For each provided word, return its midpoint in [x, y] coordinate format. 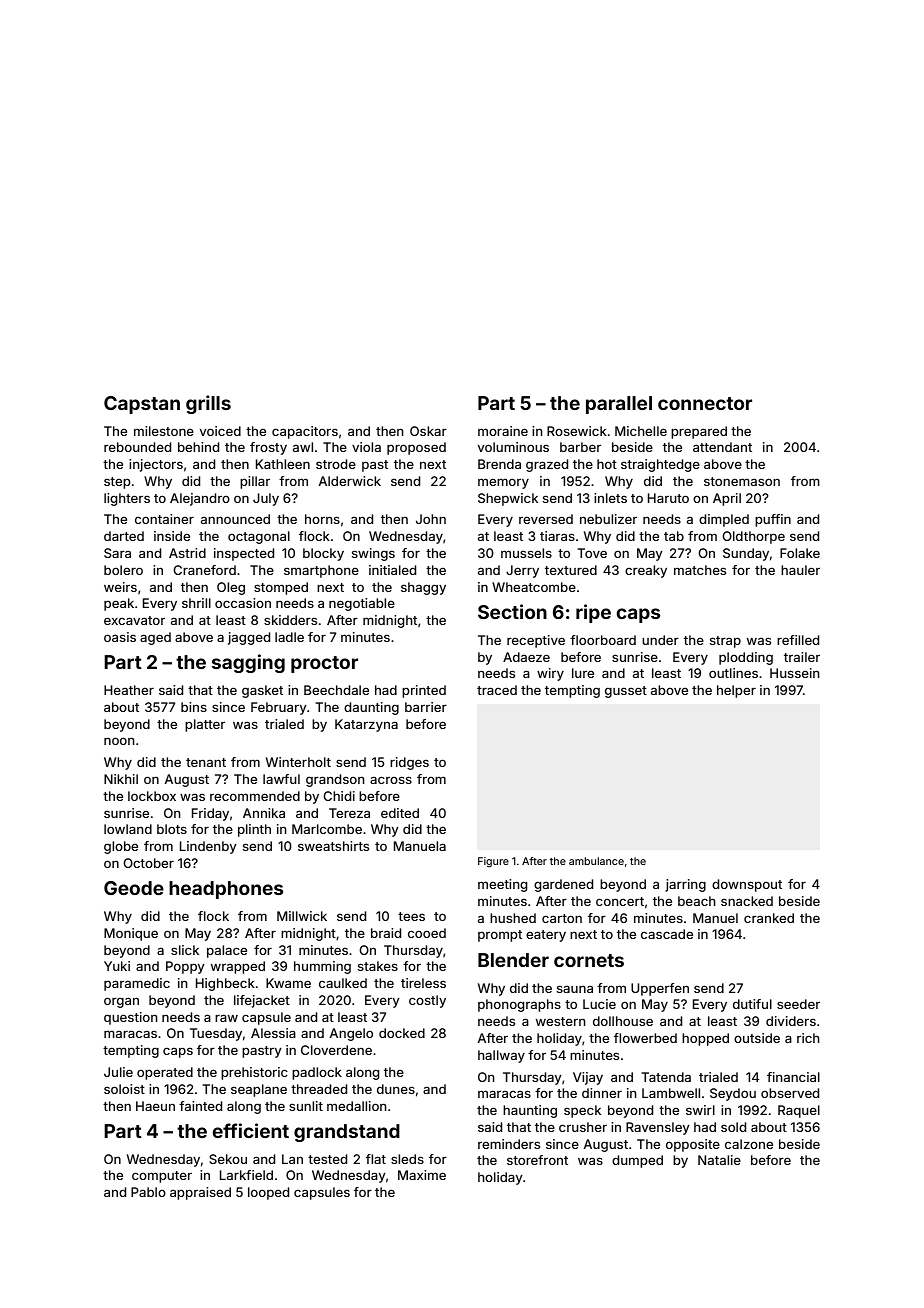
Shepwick [508, 499]
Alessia [273, 1033]
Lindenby [208, 847]
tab [674, 536]
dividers [791, 1021]
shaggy [423, 588]
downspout [747, 885]
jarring [685, 885]
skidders [290, 620]
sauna [575, 989]
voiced [220, 431]
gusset [626, 692]
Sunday [746, 554]
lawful [281, 779]
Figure [493, 862]
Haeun [155, 1106]
